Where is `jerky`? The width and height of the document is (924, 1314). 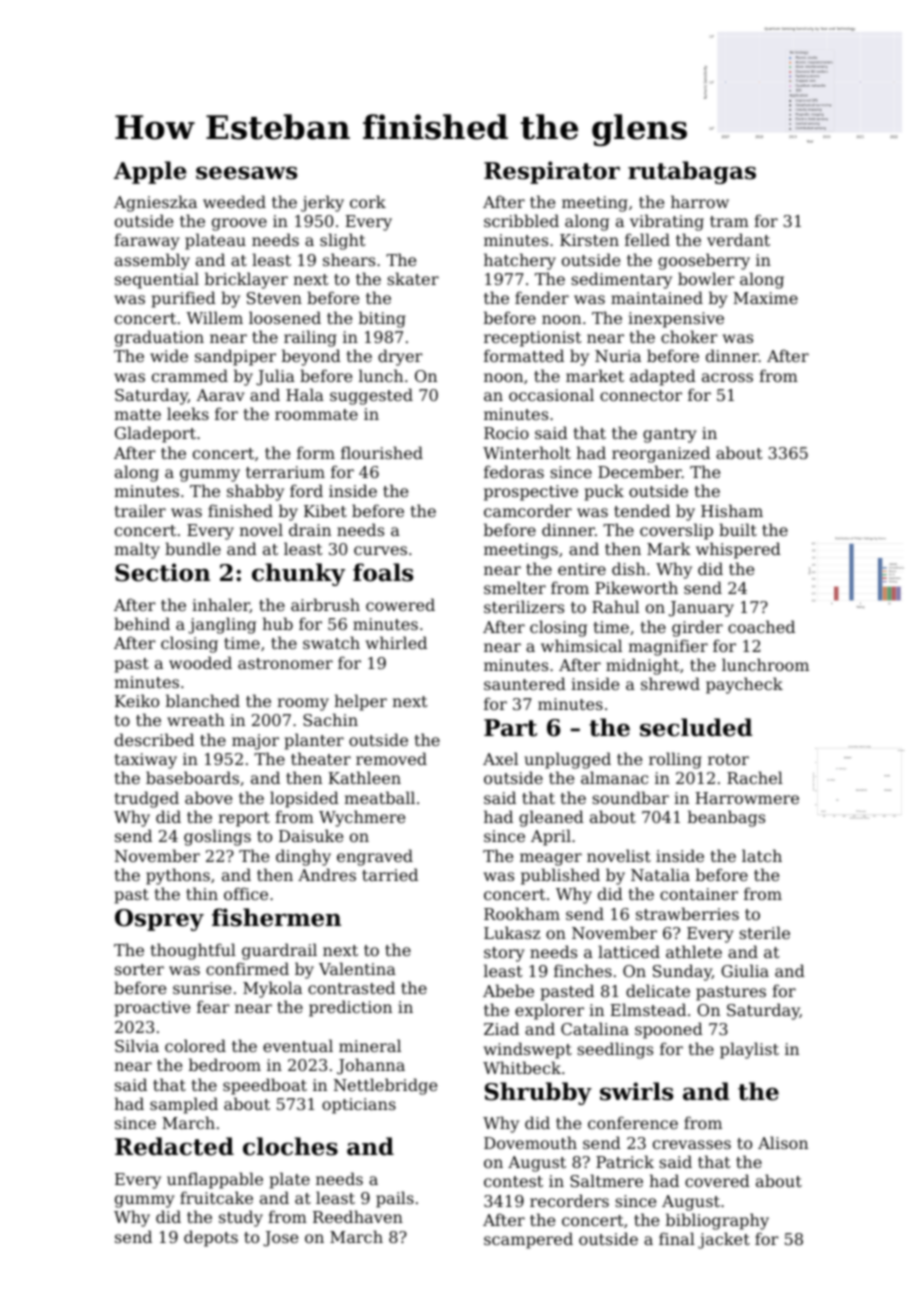 jerky is located at coordinates (322, 203).
